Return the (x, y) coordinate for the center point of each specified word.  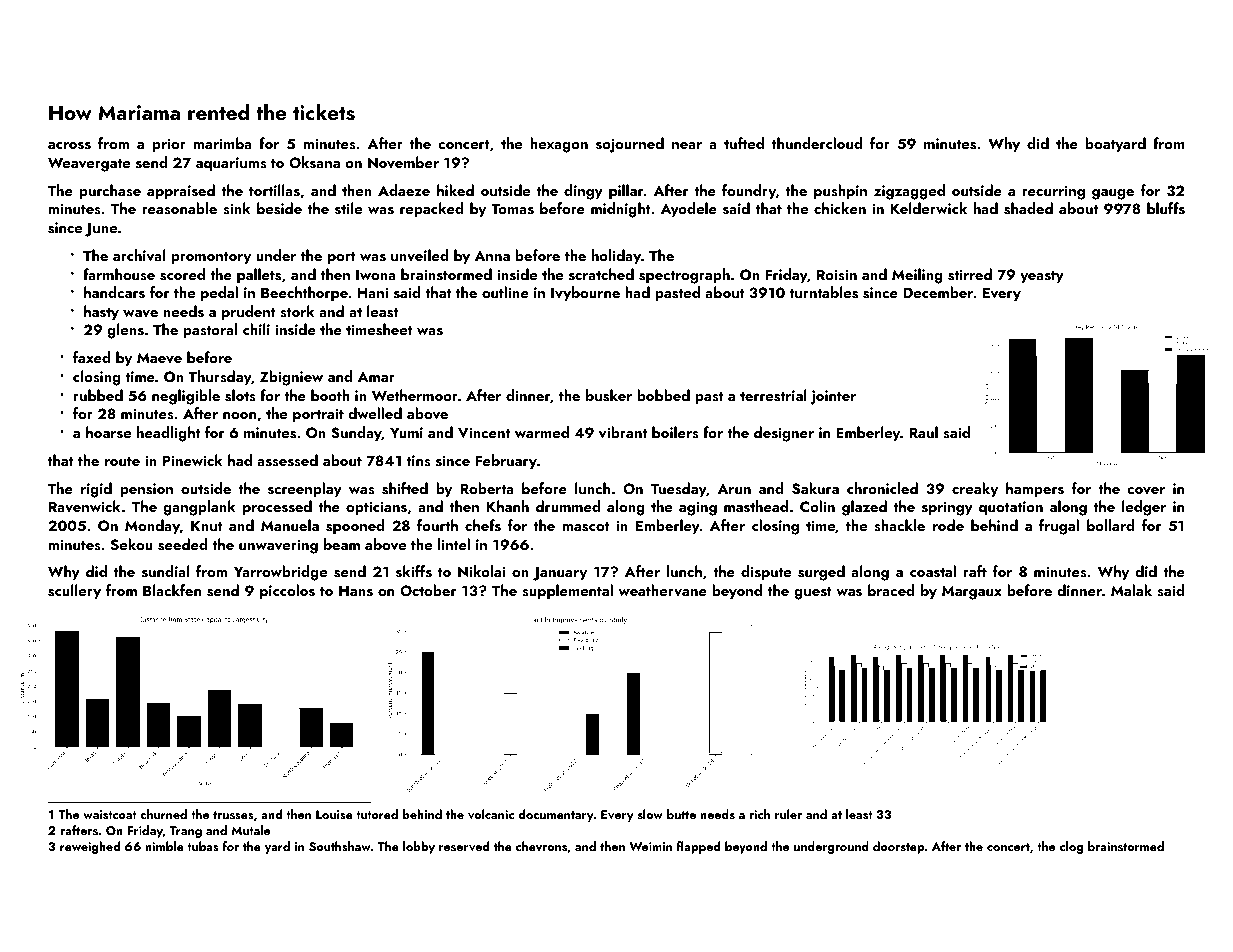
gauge (1113, 194)
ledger (1144, 508)
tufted (744, 143)
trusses (233, 815)
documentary (556, 815)
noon (239, 415)
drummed (568, 506)
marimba (222, 143)
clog (1071, 847)
